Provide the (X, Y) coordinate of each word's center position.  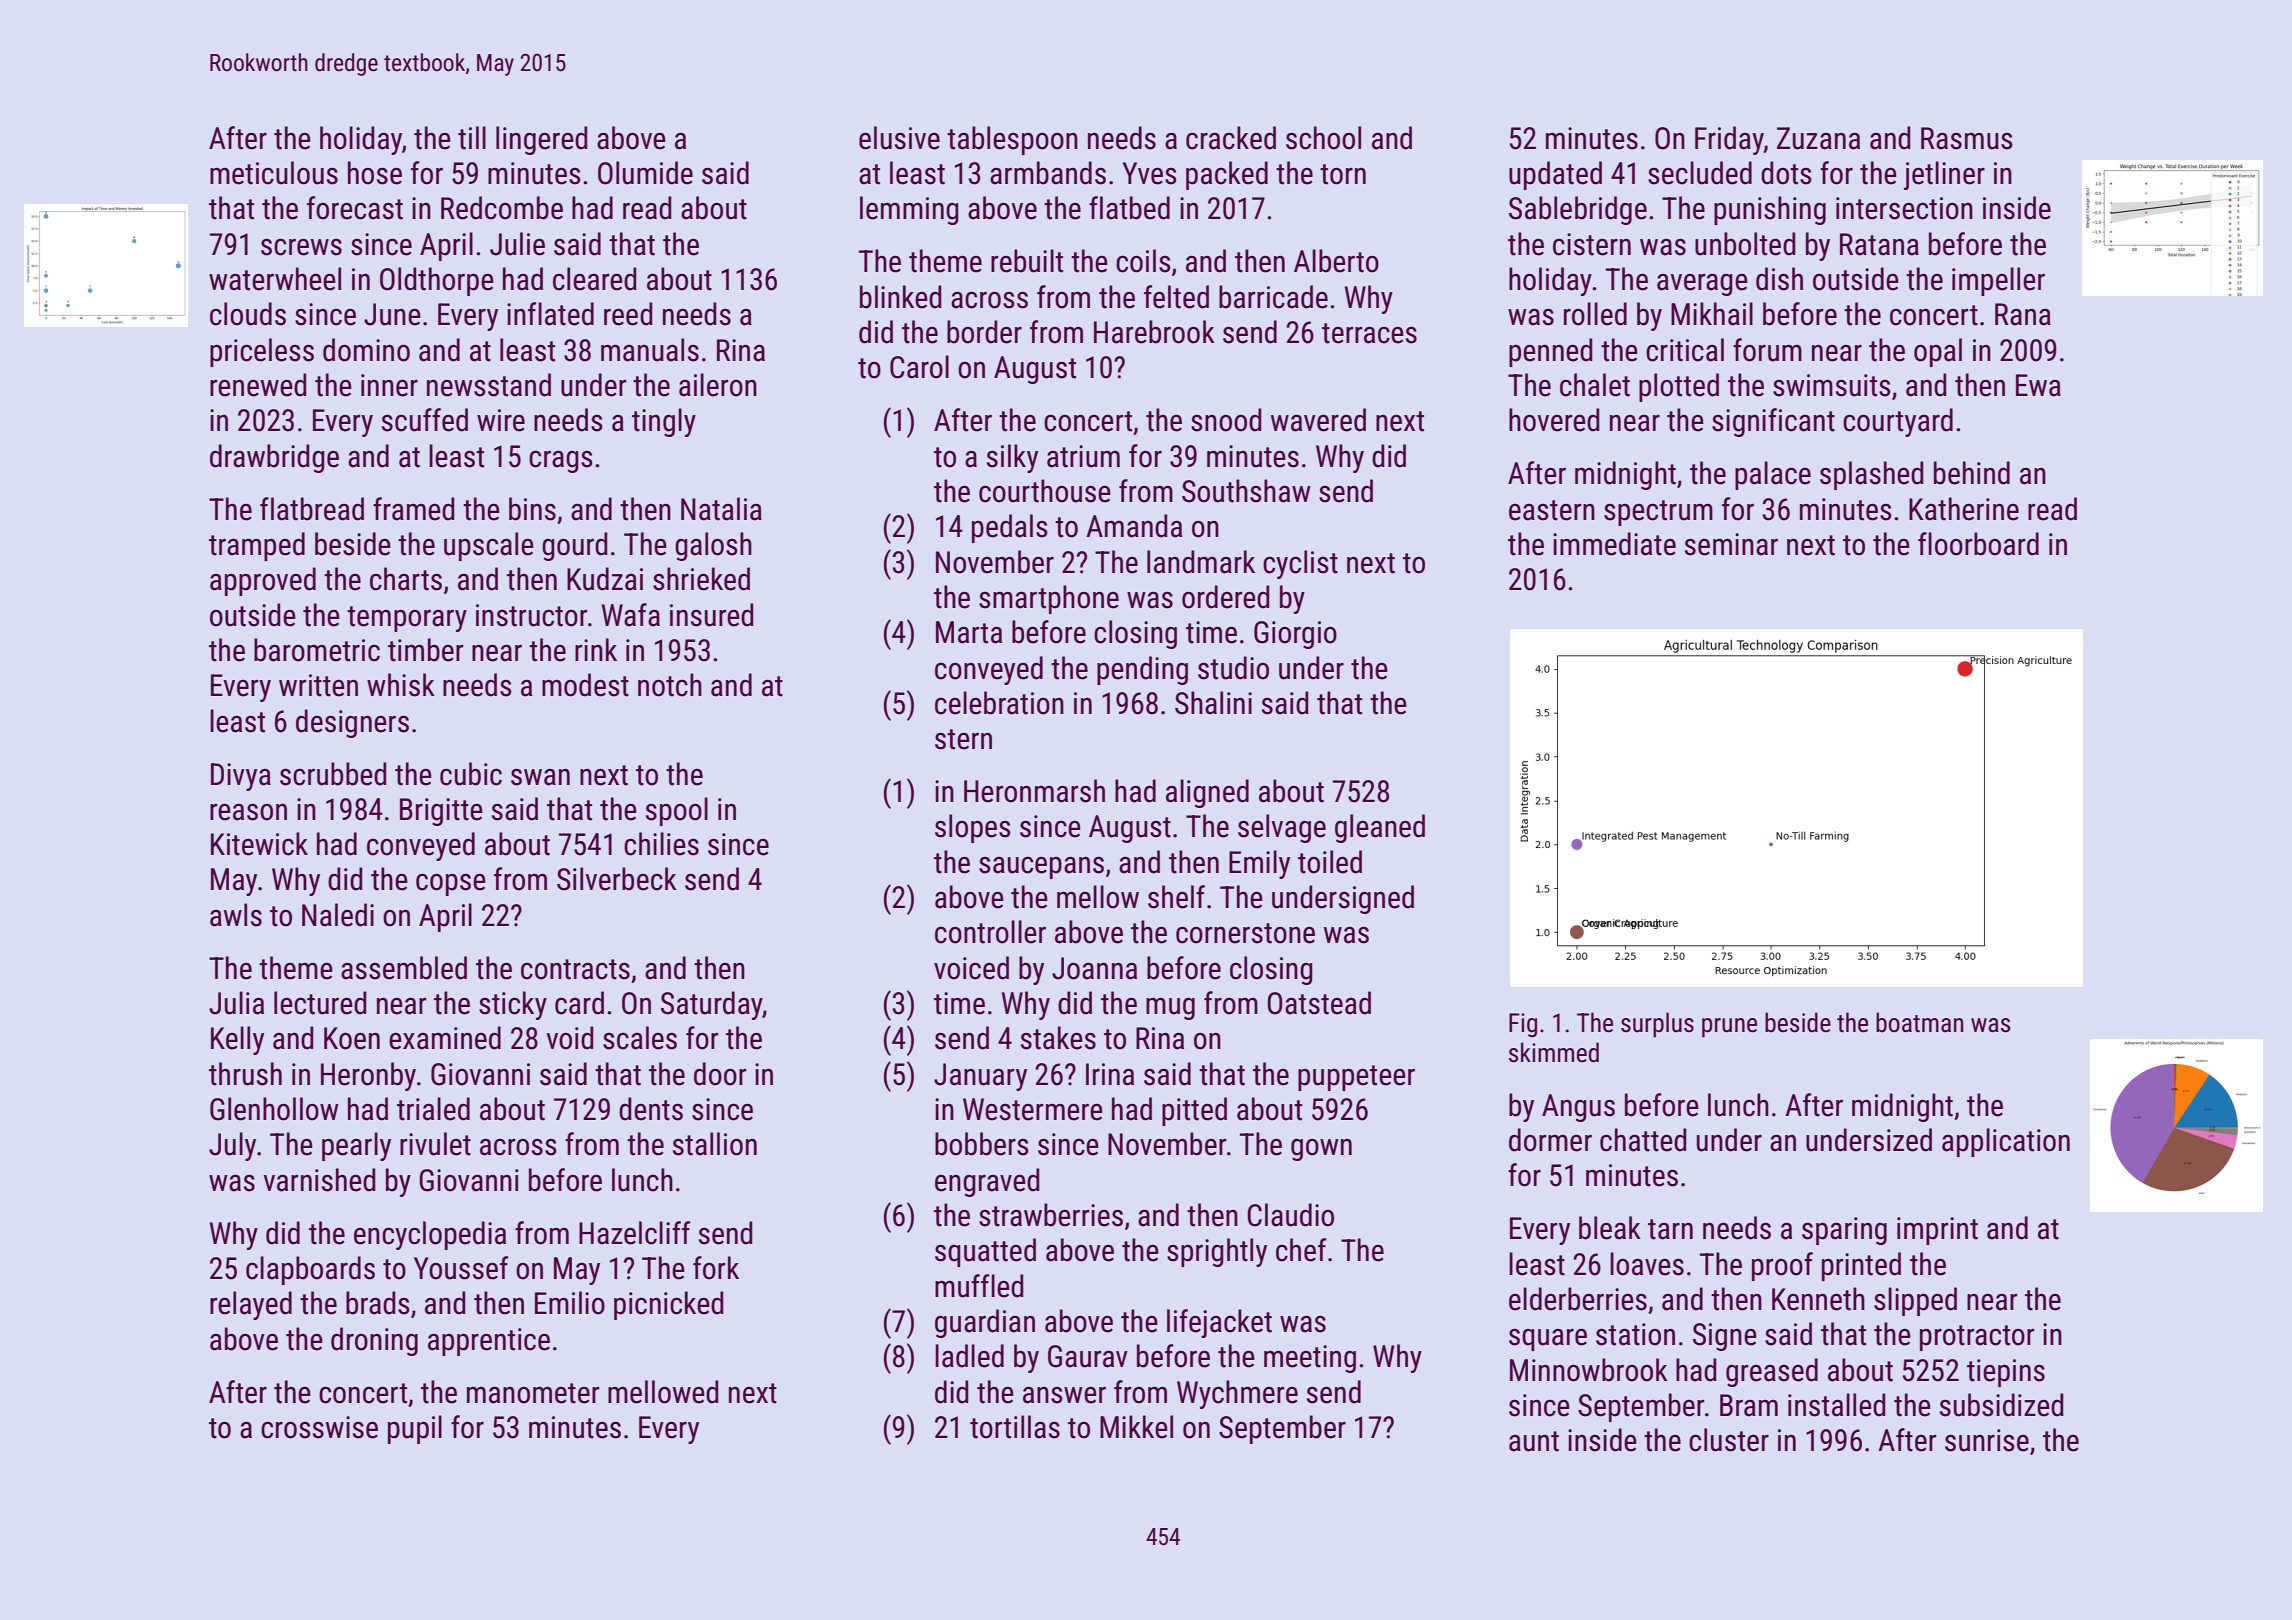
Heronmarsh (1034, 791)
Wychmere (1237, 1394)
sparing (1844, 1231)
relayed (251, 1305)
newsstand (489, 385)
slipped (1915, 1301)
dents (651, 1109)
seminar (1731, 544)
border (984, 332)
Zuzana (1818, 138)
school (1323, 138)
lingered (542, 140)
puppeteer (1356, 1078)
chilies (661, 844)
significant (1773, 422)
